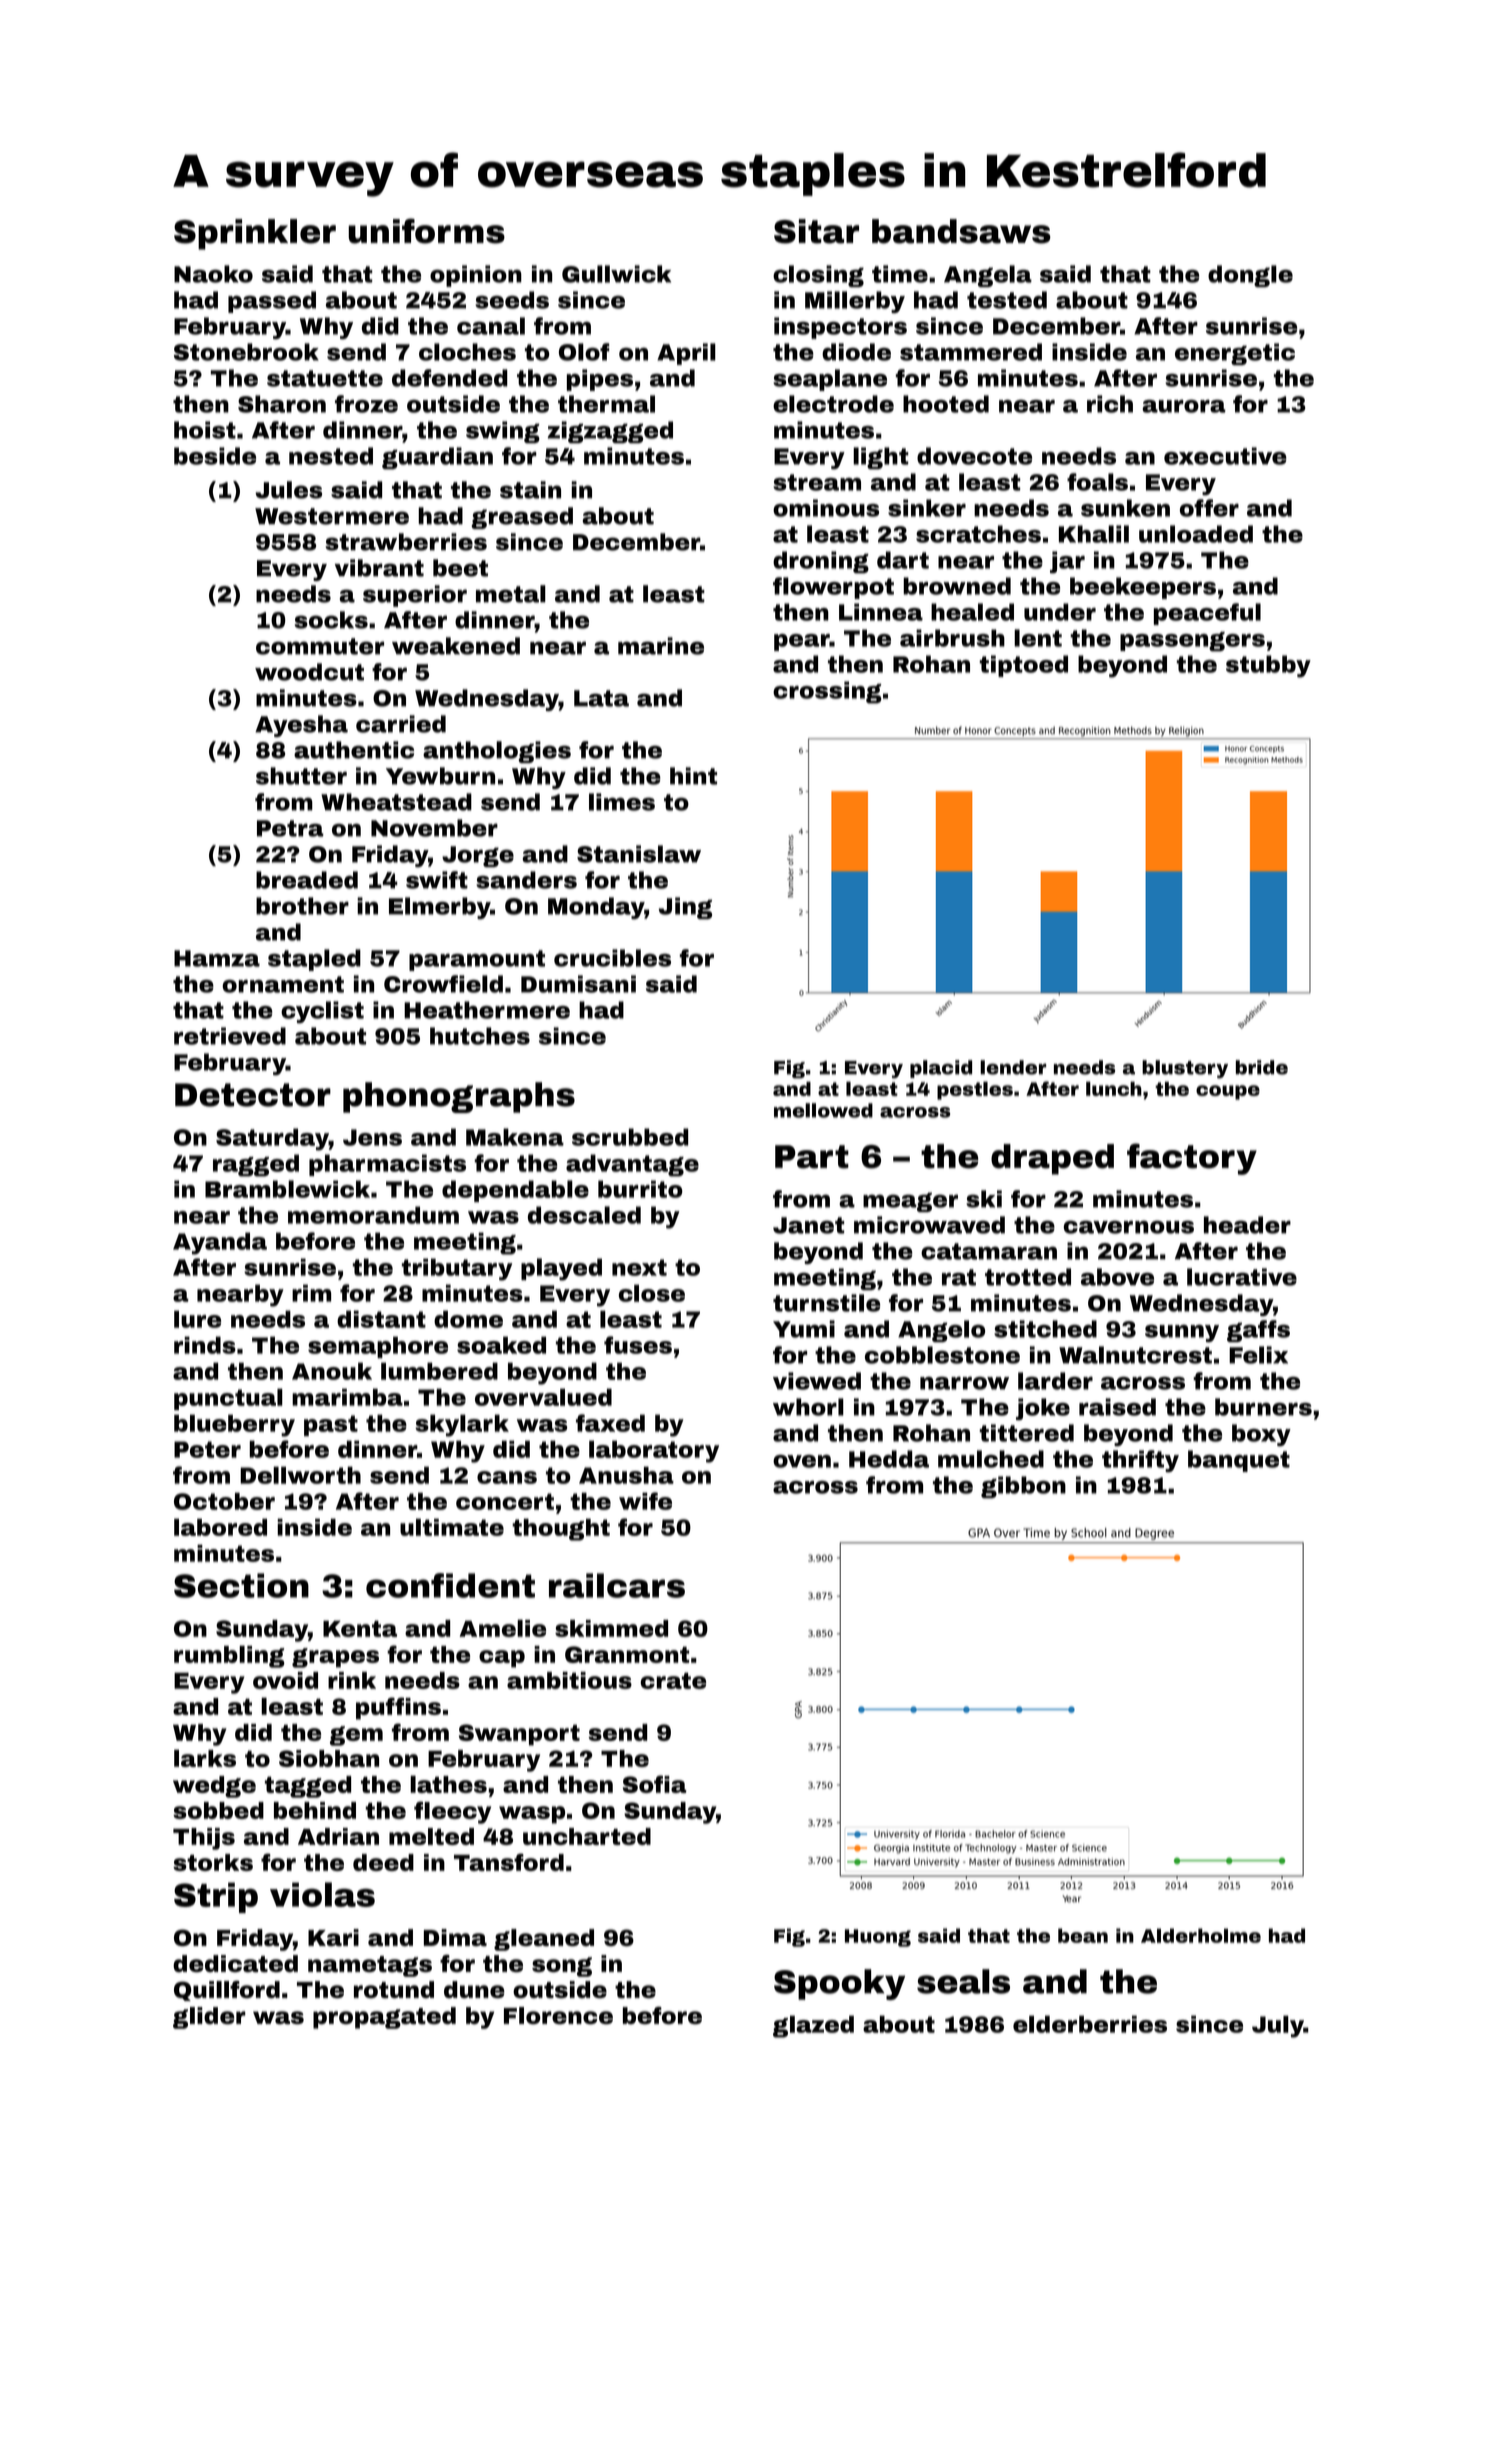  I want to click on beside, so click(215, 456).
